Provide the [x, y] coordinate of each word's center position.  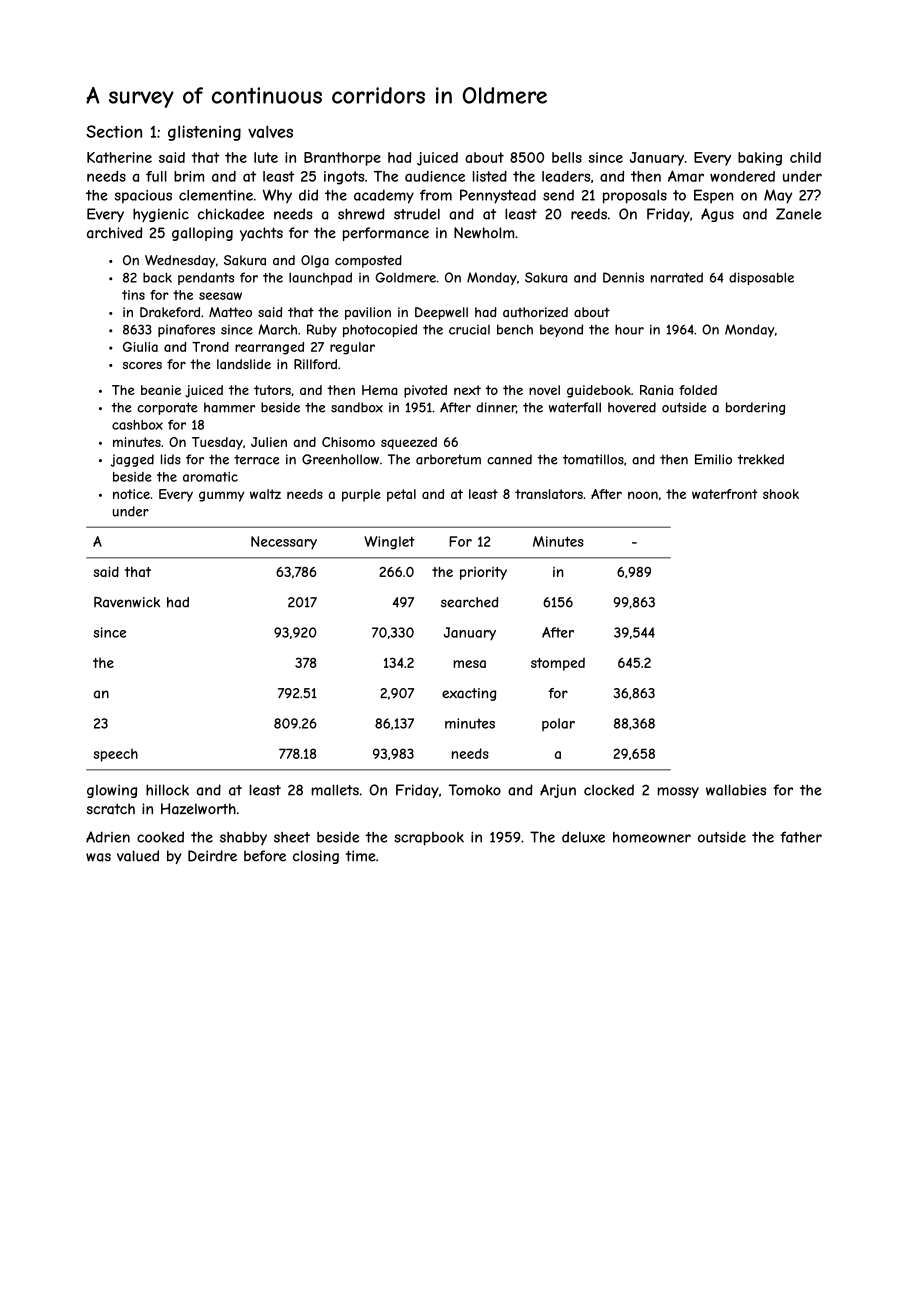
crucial [469, 330]
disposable [761, 278]
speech [115, 755]
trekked [761, 459]
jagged [132, 460]
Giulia [140, 347]
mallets [335, 790]
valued [138, 856]
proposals [635, 197]
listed [490, 176]
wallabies [736, 790]
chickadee [231, 214]
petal [401, 495]
